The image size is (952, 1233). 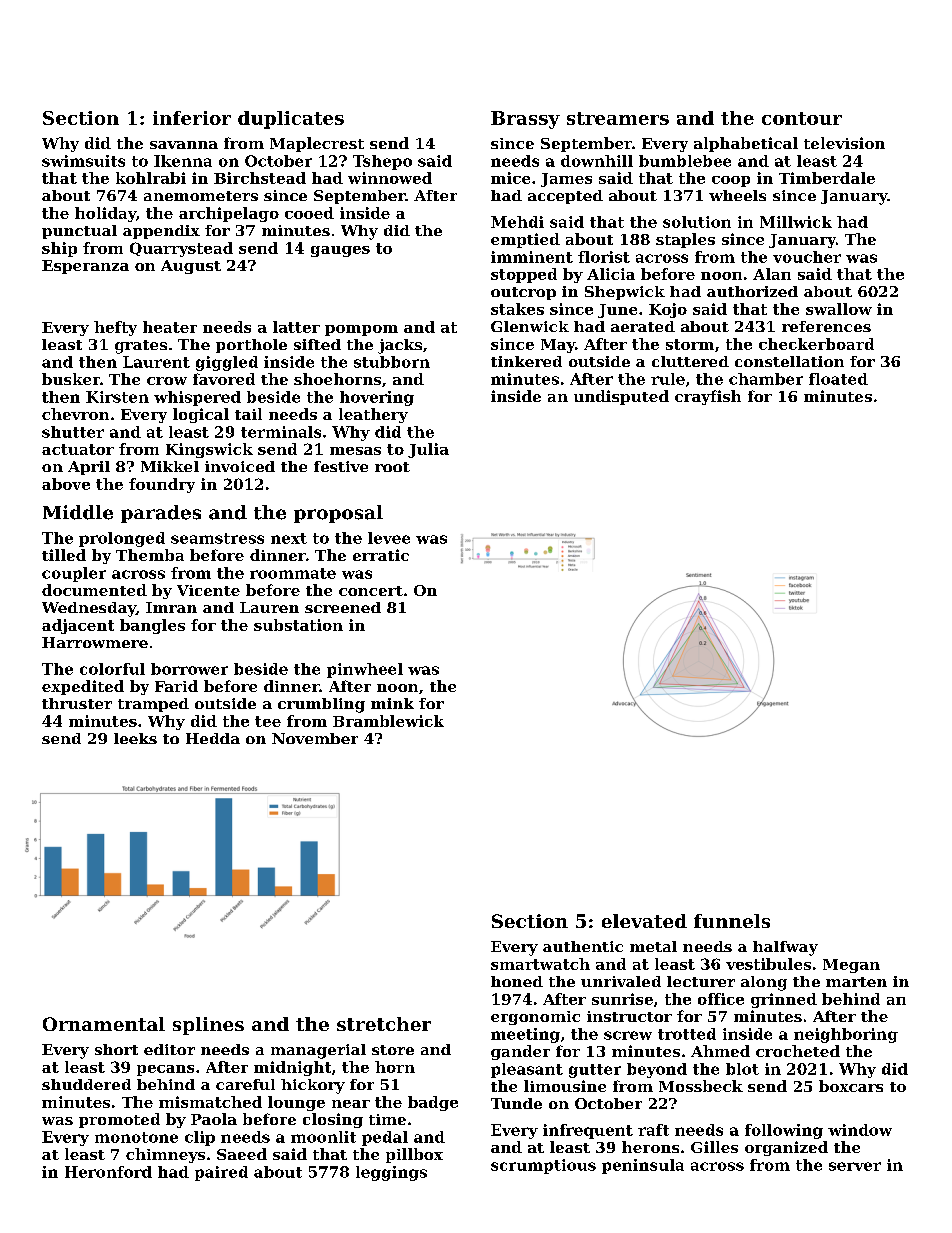 What do you see at coordinates (389, 538) in the page?
I see `levee` at bounding box center [389, 538].
